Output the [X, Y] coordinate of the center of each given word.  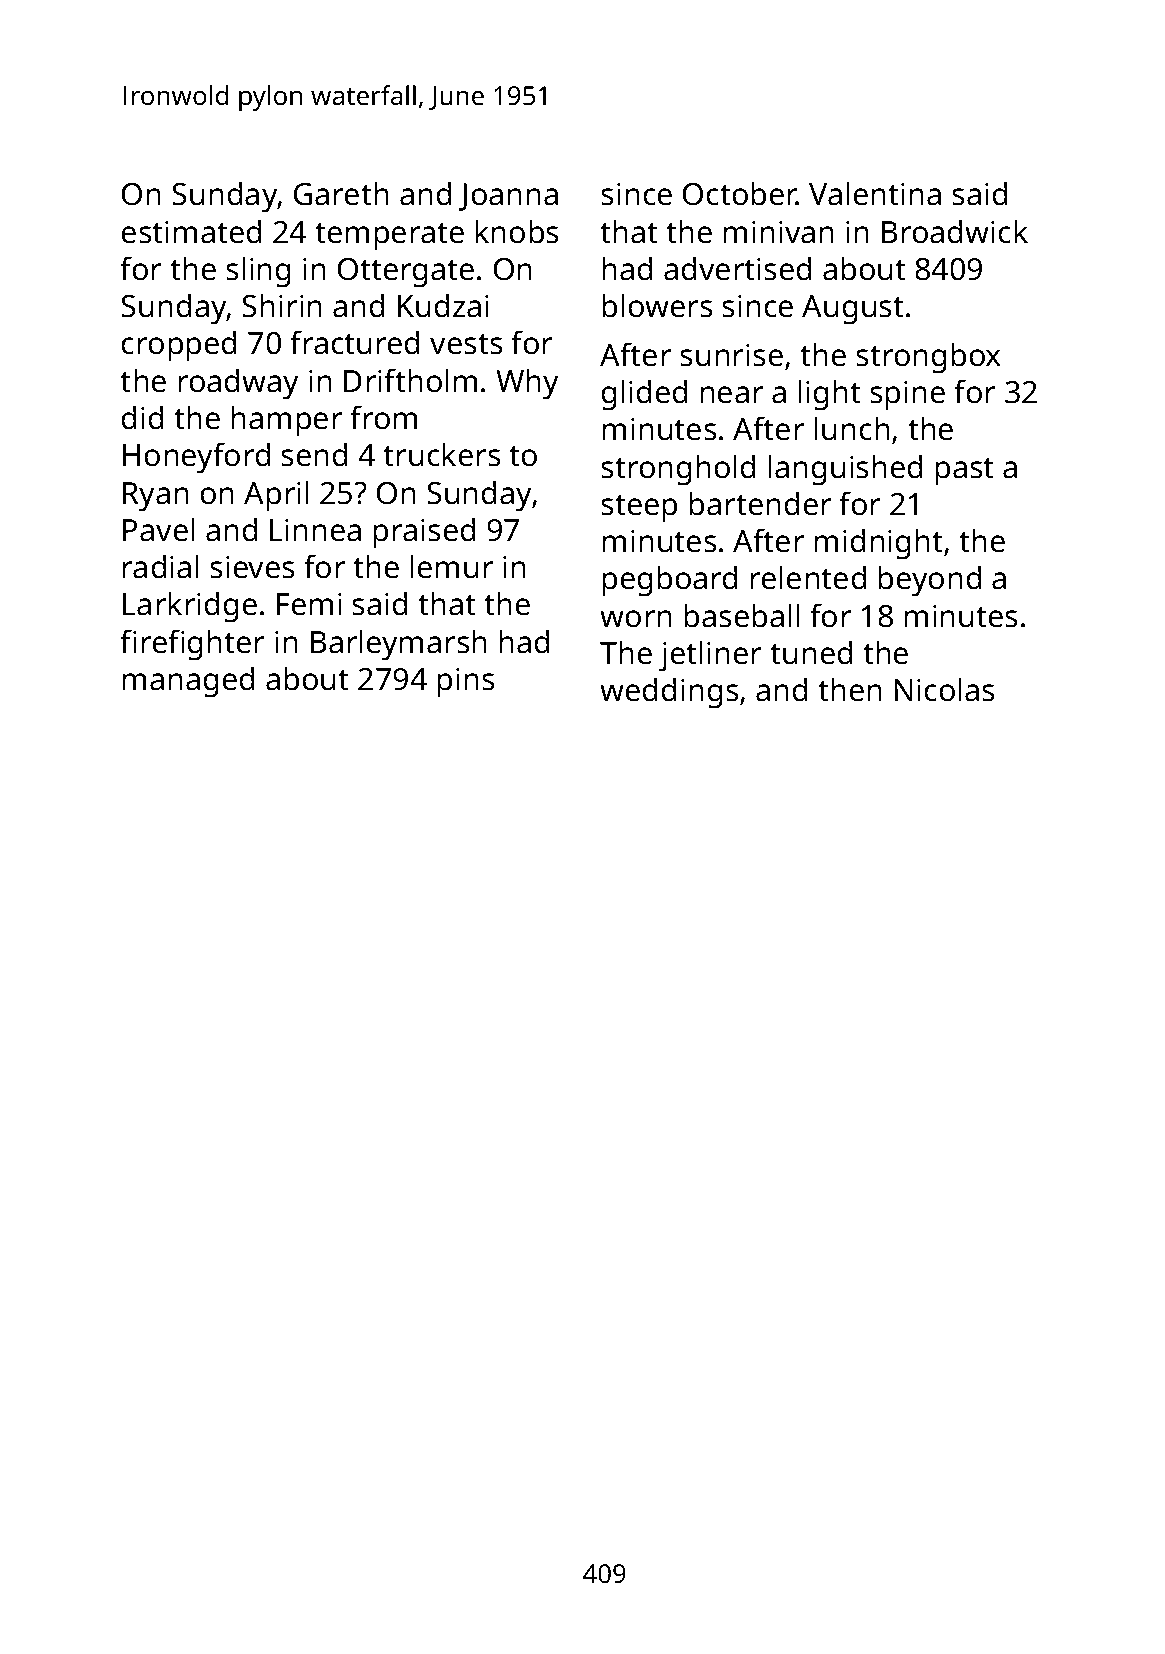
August [853, 310]
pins [465, 682]
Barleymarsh [399, 645]
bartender [760, 504]
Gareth [341, 194]
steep [639, 509]
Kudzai [443, 306]
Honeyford [196, 458]
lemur [451, 567]
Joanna [508, 197]
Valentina [875, 194]
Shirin [282, 306]
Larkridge [190, 607]
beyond [929, 581]
